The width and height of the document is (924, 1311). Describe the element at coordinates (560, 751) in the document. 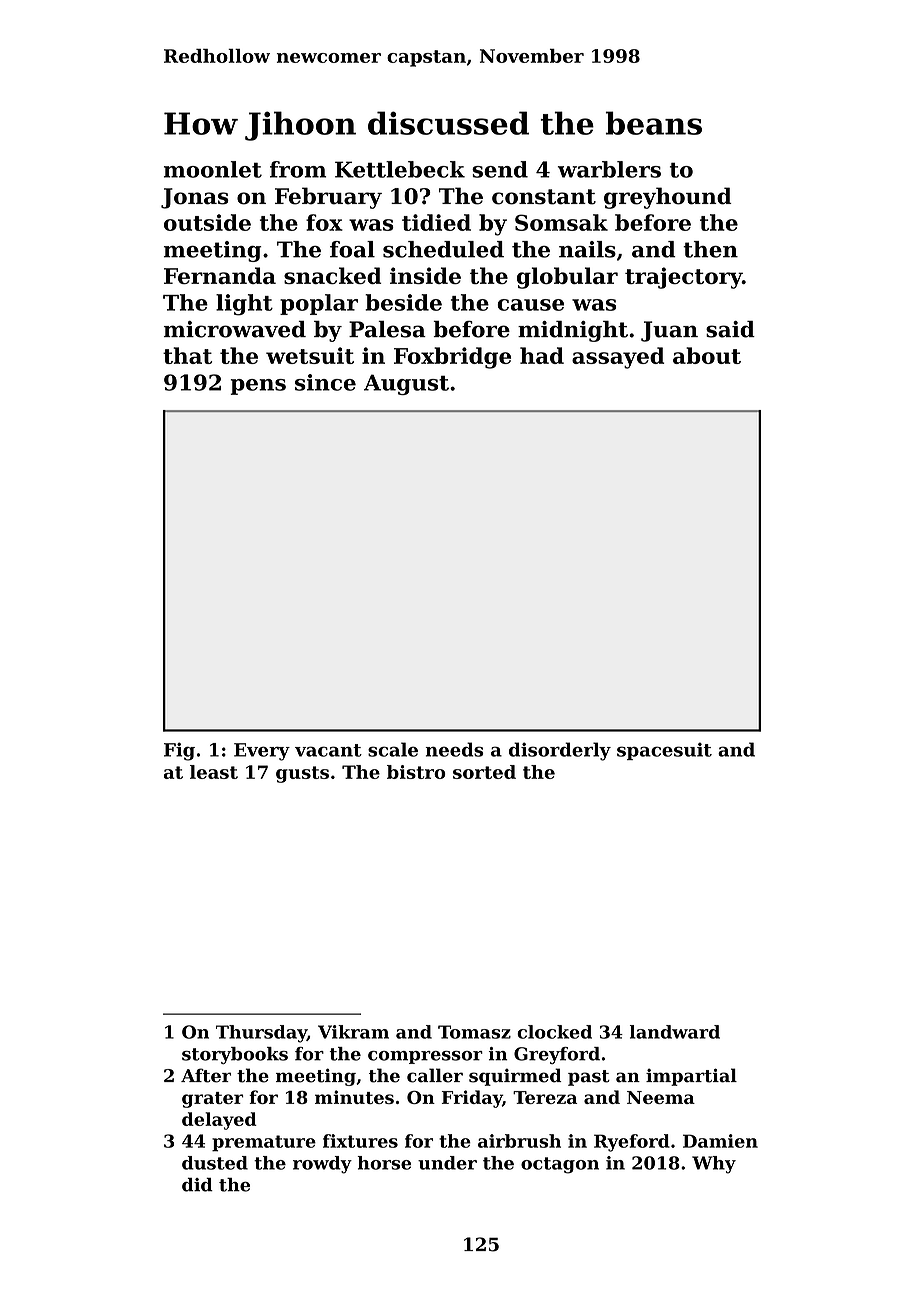

I see `disorderly` at that location.
